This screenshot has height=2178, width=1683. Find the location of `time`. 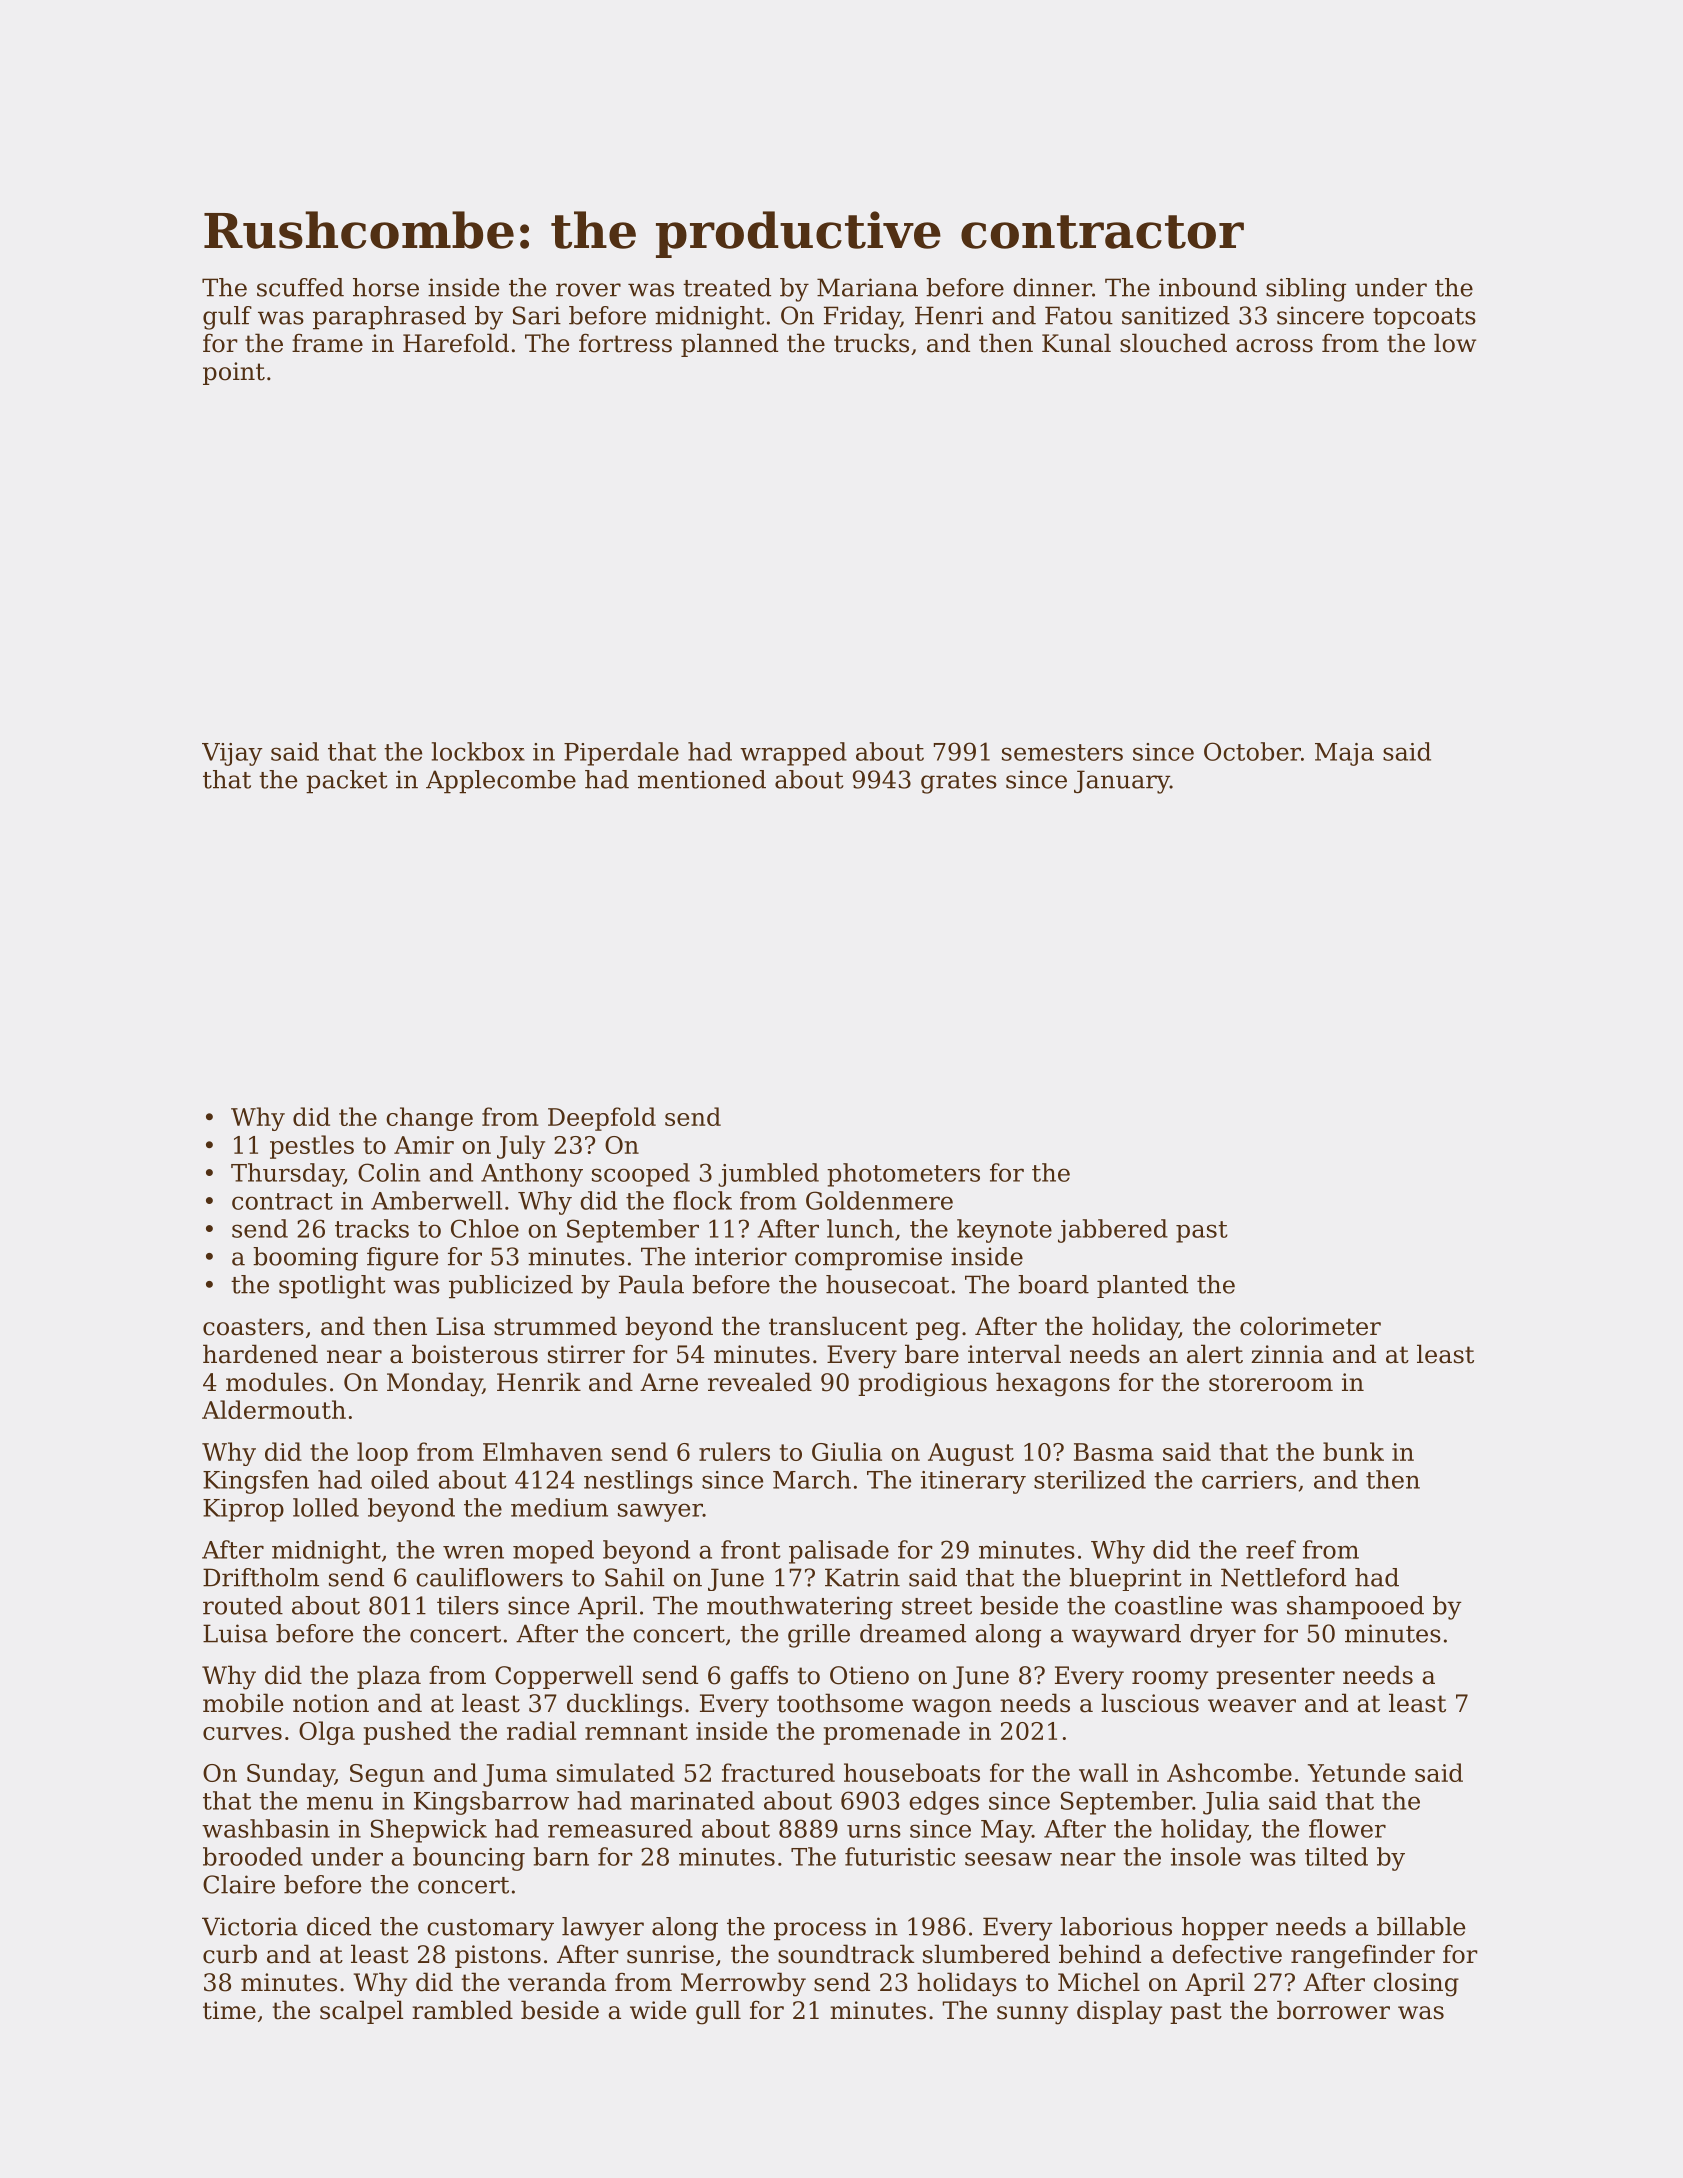

time is located at coordinates (229, 2010).
